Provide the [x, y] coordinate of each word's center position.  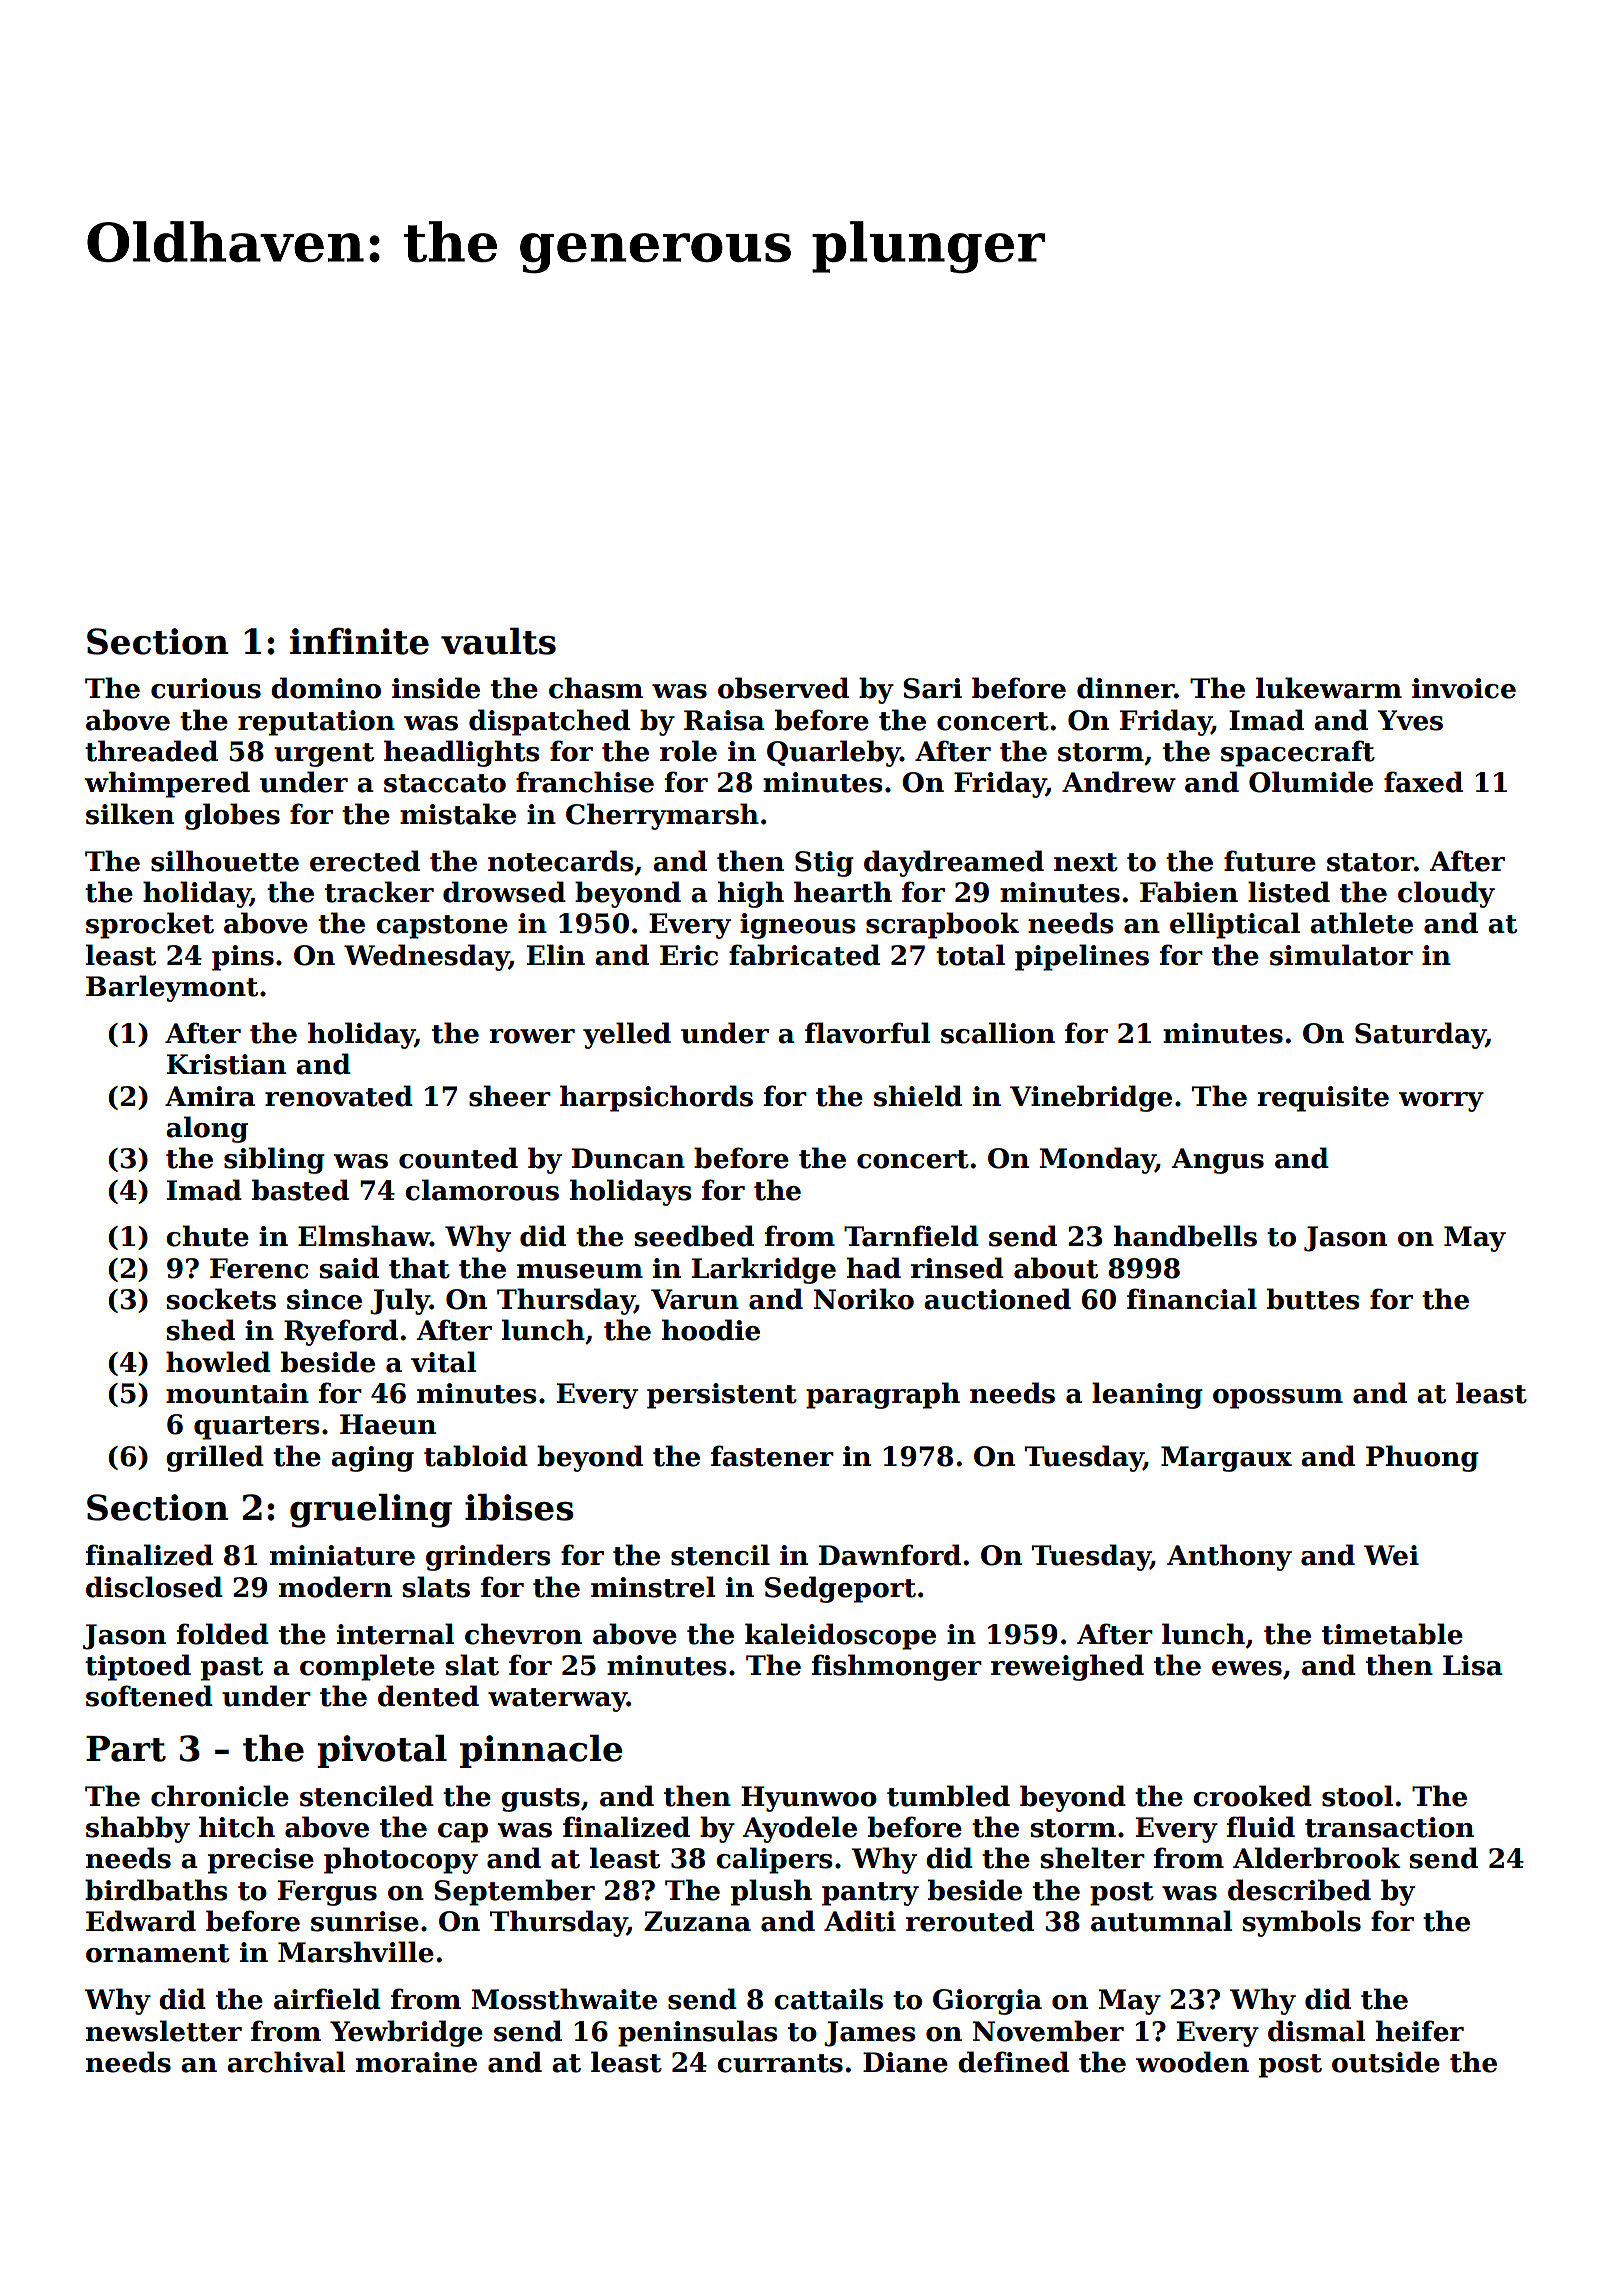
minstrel [653, 1587]
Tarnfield [911, 1236]
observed [783, 688]
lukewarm [1329, 688]
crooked [1252, 1796]
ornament [158, 1953]
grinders [488, 1557]
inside [436, 688]
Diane [905, 2062]
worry [1441, 1102]
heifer [1419, 2031]
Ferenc [259, 1268]
